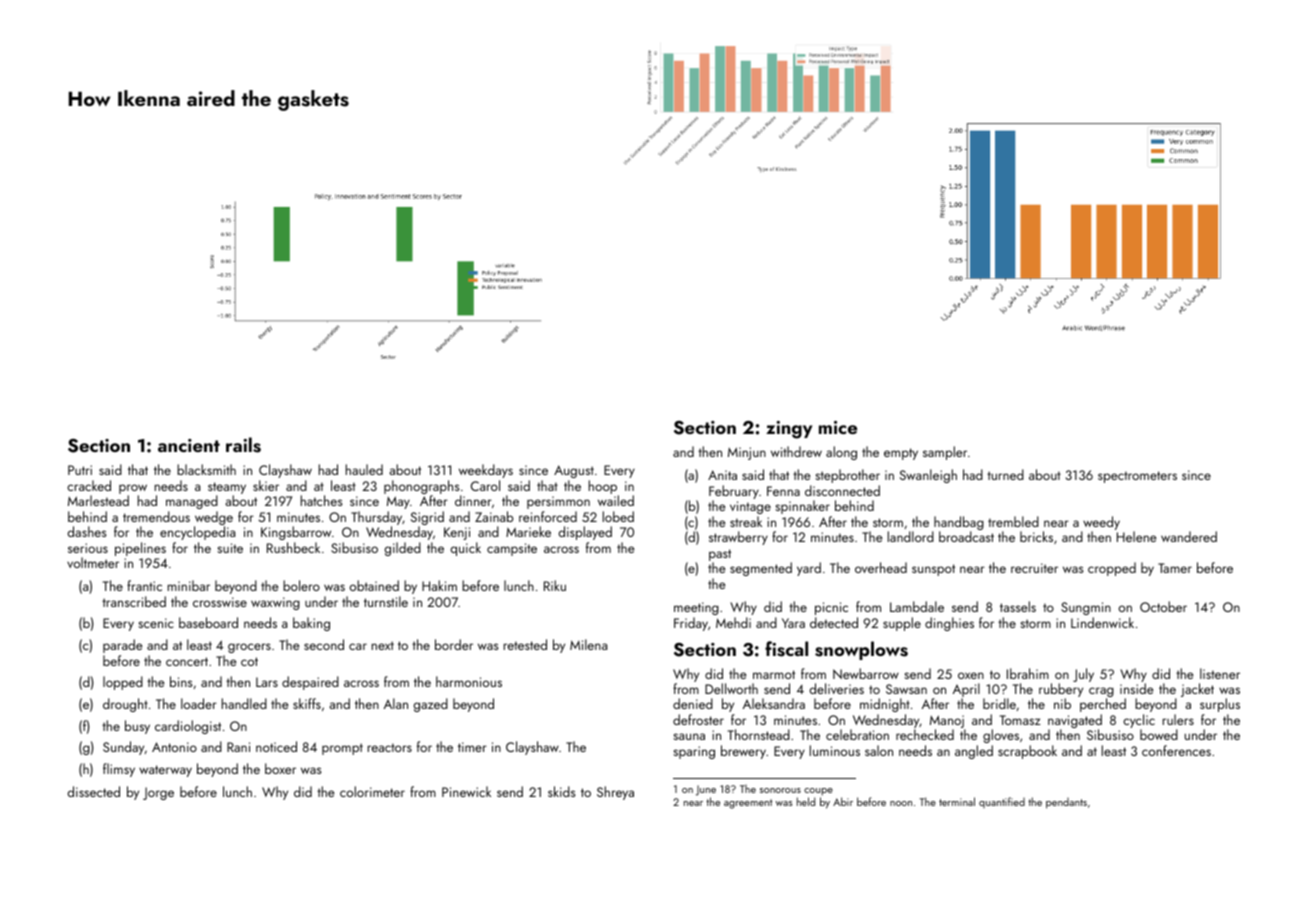 The image size is (1308, 924). I want to click on tremendous, so click(156, 516).
